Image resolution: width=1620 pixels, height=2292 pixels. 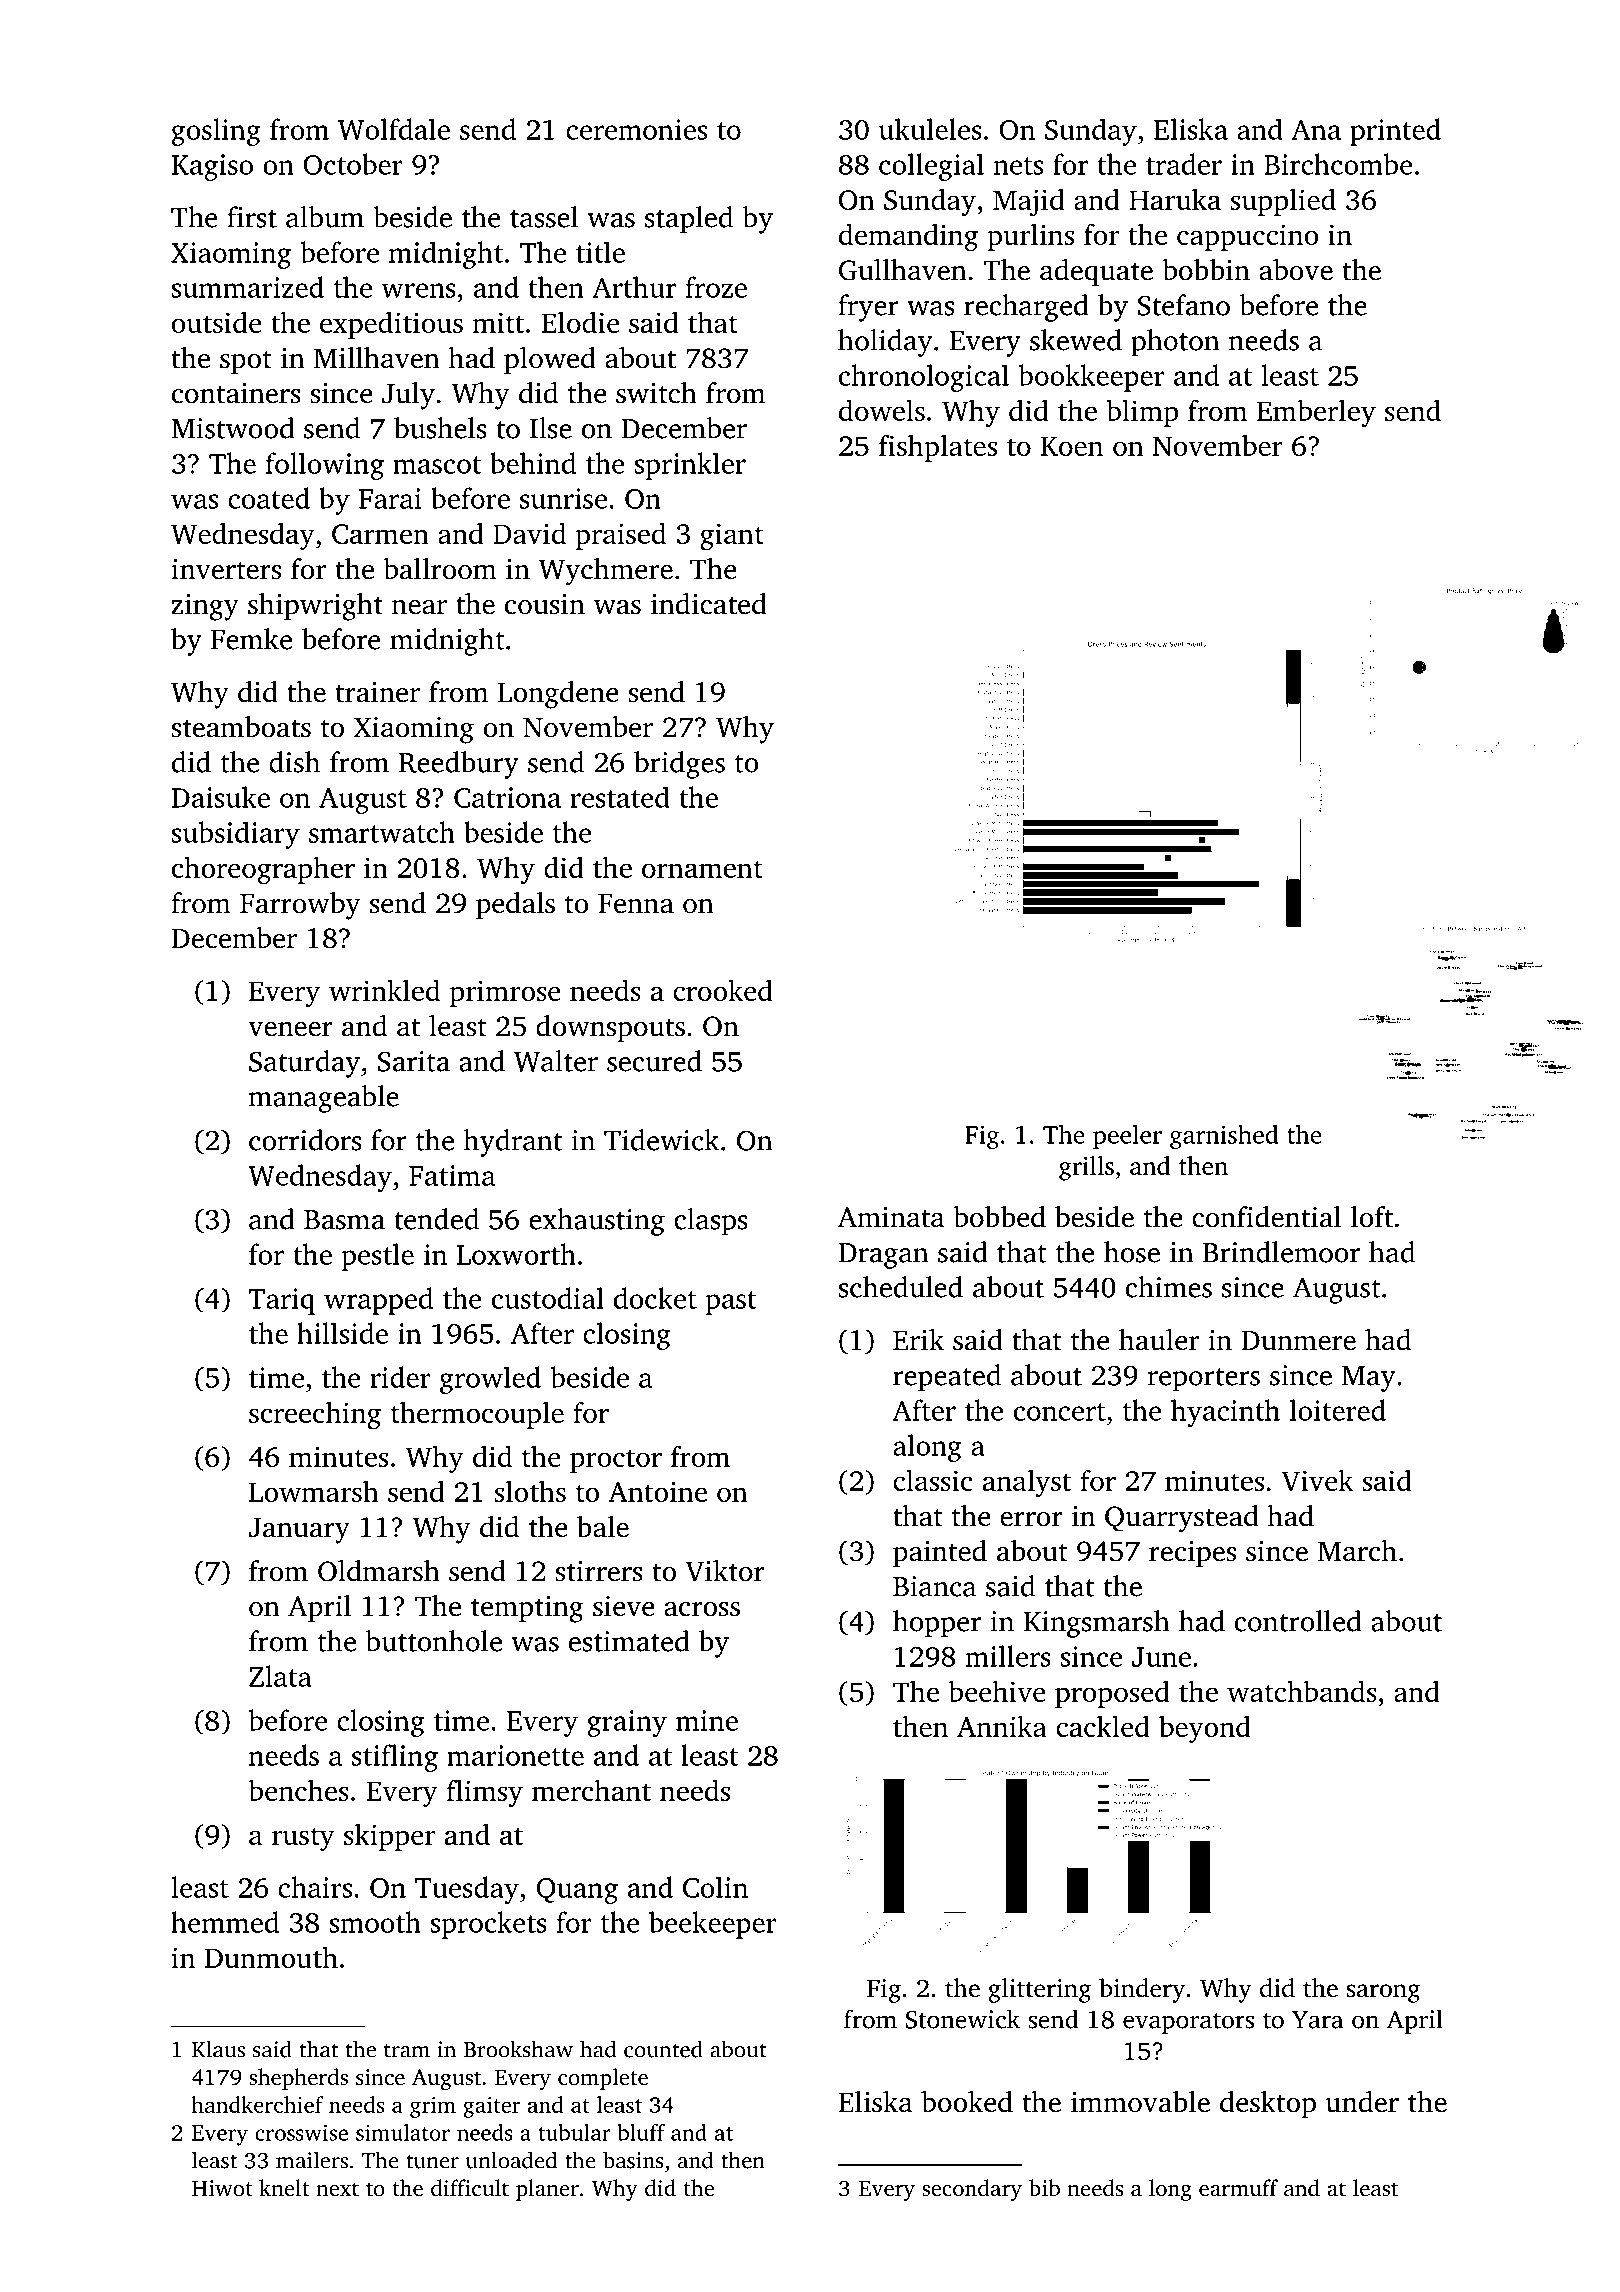 What do you see at coordinates (325, 466) in the screenshot?
I see `following` at bounding box center [325, 466].
